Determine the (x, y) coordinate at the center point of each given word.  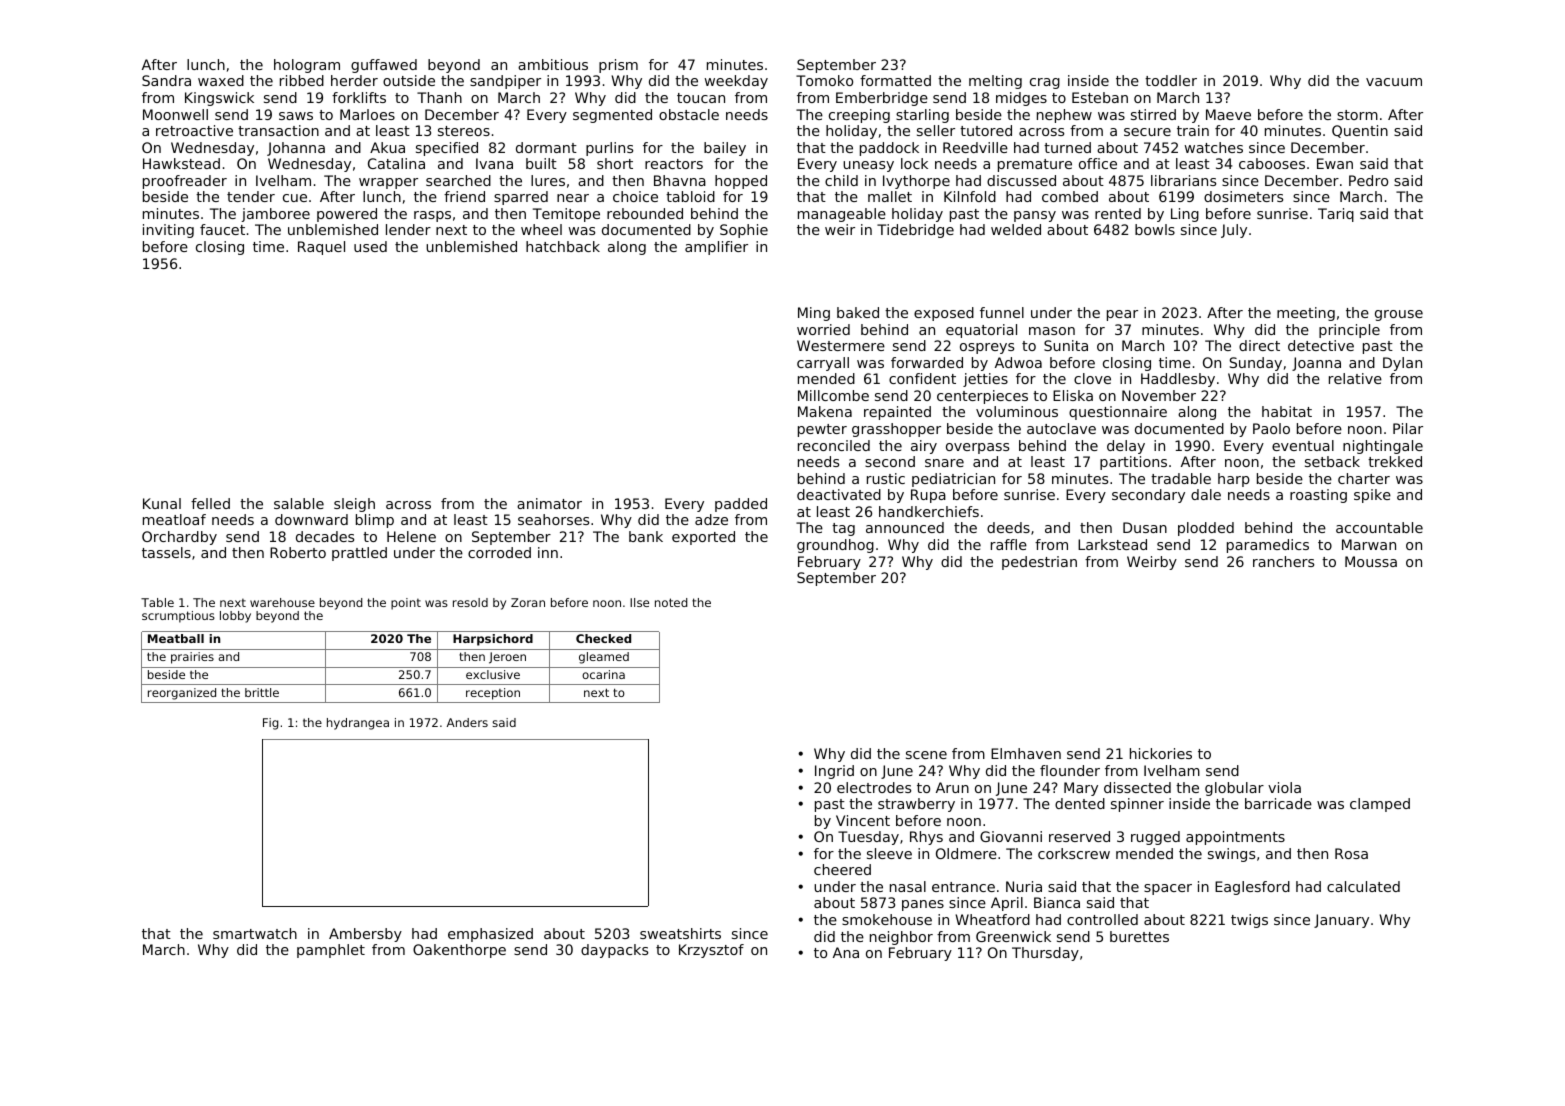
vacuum (1394, 82)
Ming (814, 314)
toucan (701, 98)
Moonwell (175, 114)
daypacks (614, 951)
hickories (1161, 753)
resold (470, 602)
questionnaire (1118, 413)
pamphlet (331, 951)
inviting (168, 231)
